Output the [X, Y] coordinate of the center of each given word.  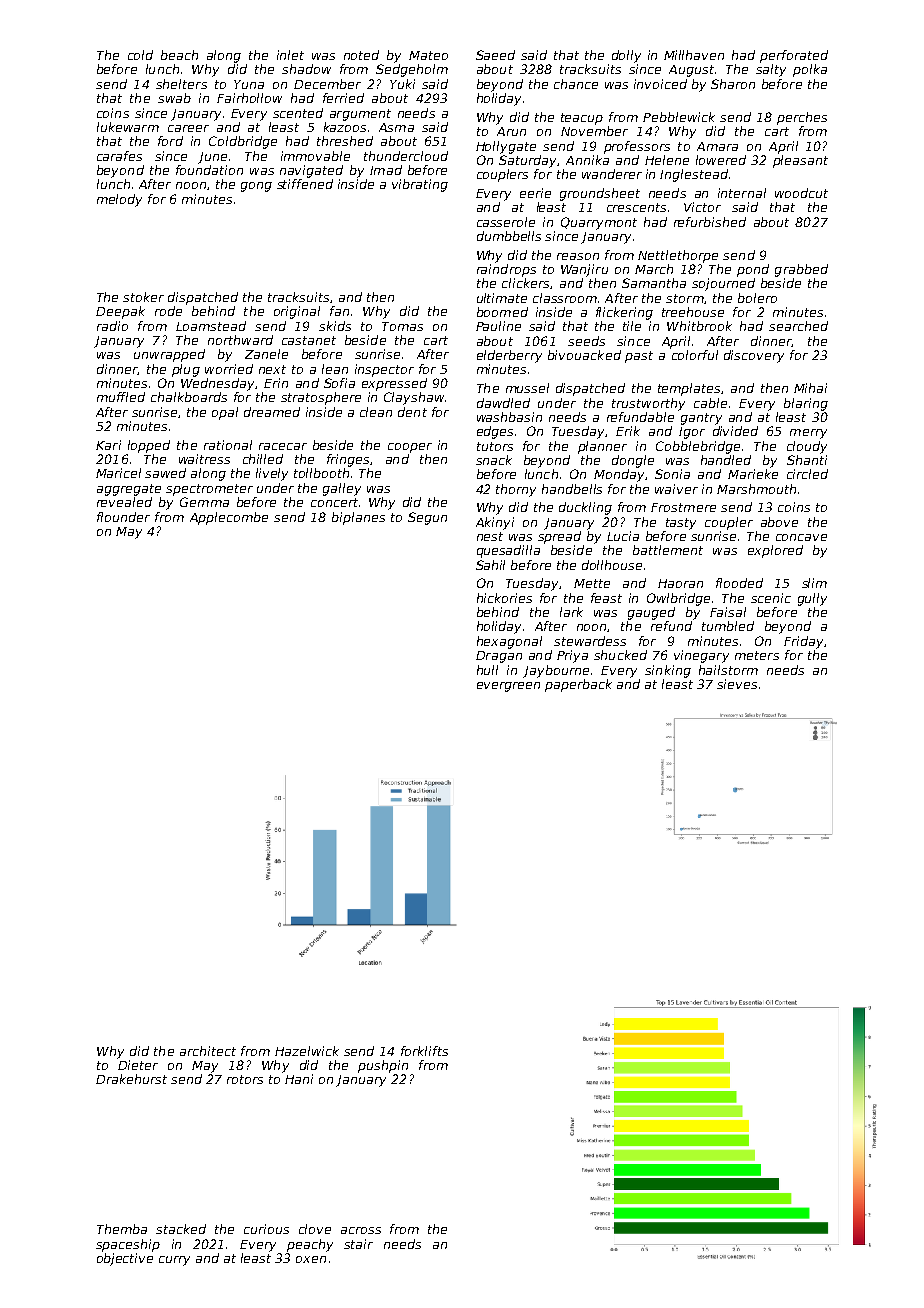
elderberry [509, 356]
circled [807, 474]
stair [358, 1244]
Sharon [733, 84]
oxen [311, 1259]
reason [578, 256]
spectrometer [209, 490]
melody [119, 200]
